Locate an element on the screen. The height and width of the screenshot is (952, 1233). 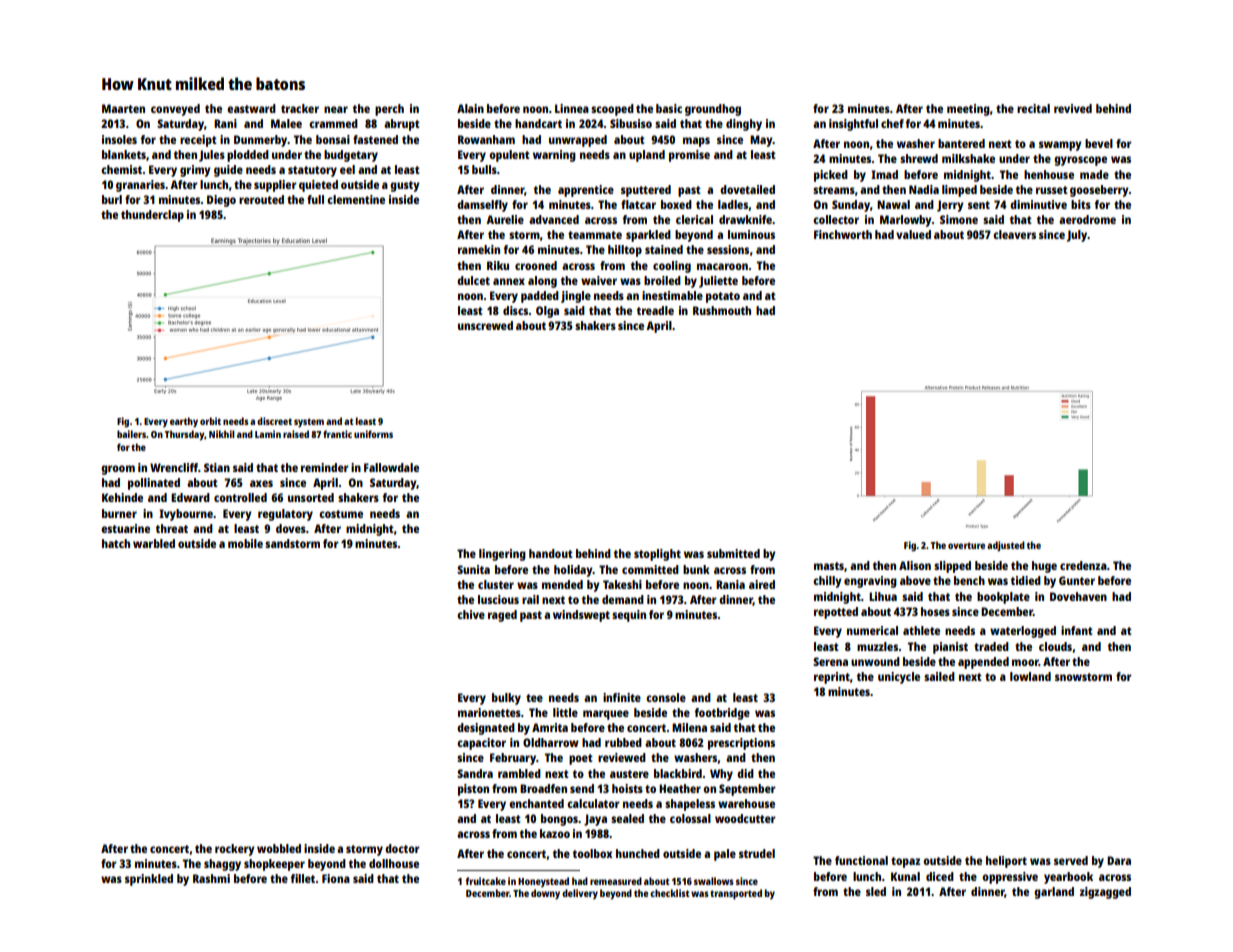
dulcet is located at coordinates (473, 280).
